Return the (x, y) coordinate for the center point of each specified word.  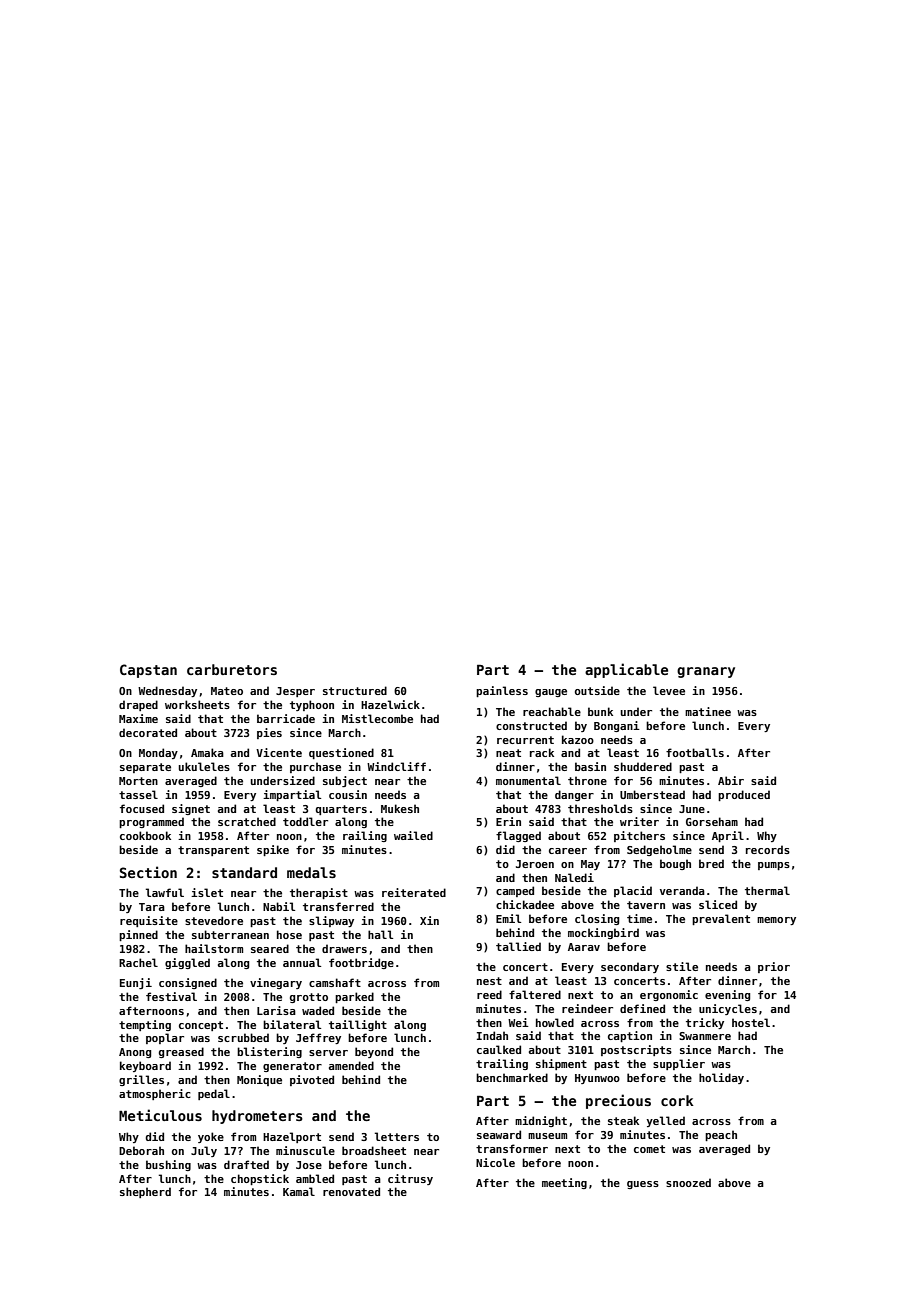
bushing (168, 1165)
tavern (646, 905)
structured (355, 690)
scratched (247, 821)
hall (380, 934)
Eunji (136, 983)
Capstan (148, 671)
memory (776, 921)
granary (706, 672)
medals (311, 872)
